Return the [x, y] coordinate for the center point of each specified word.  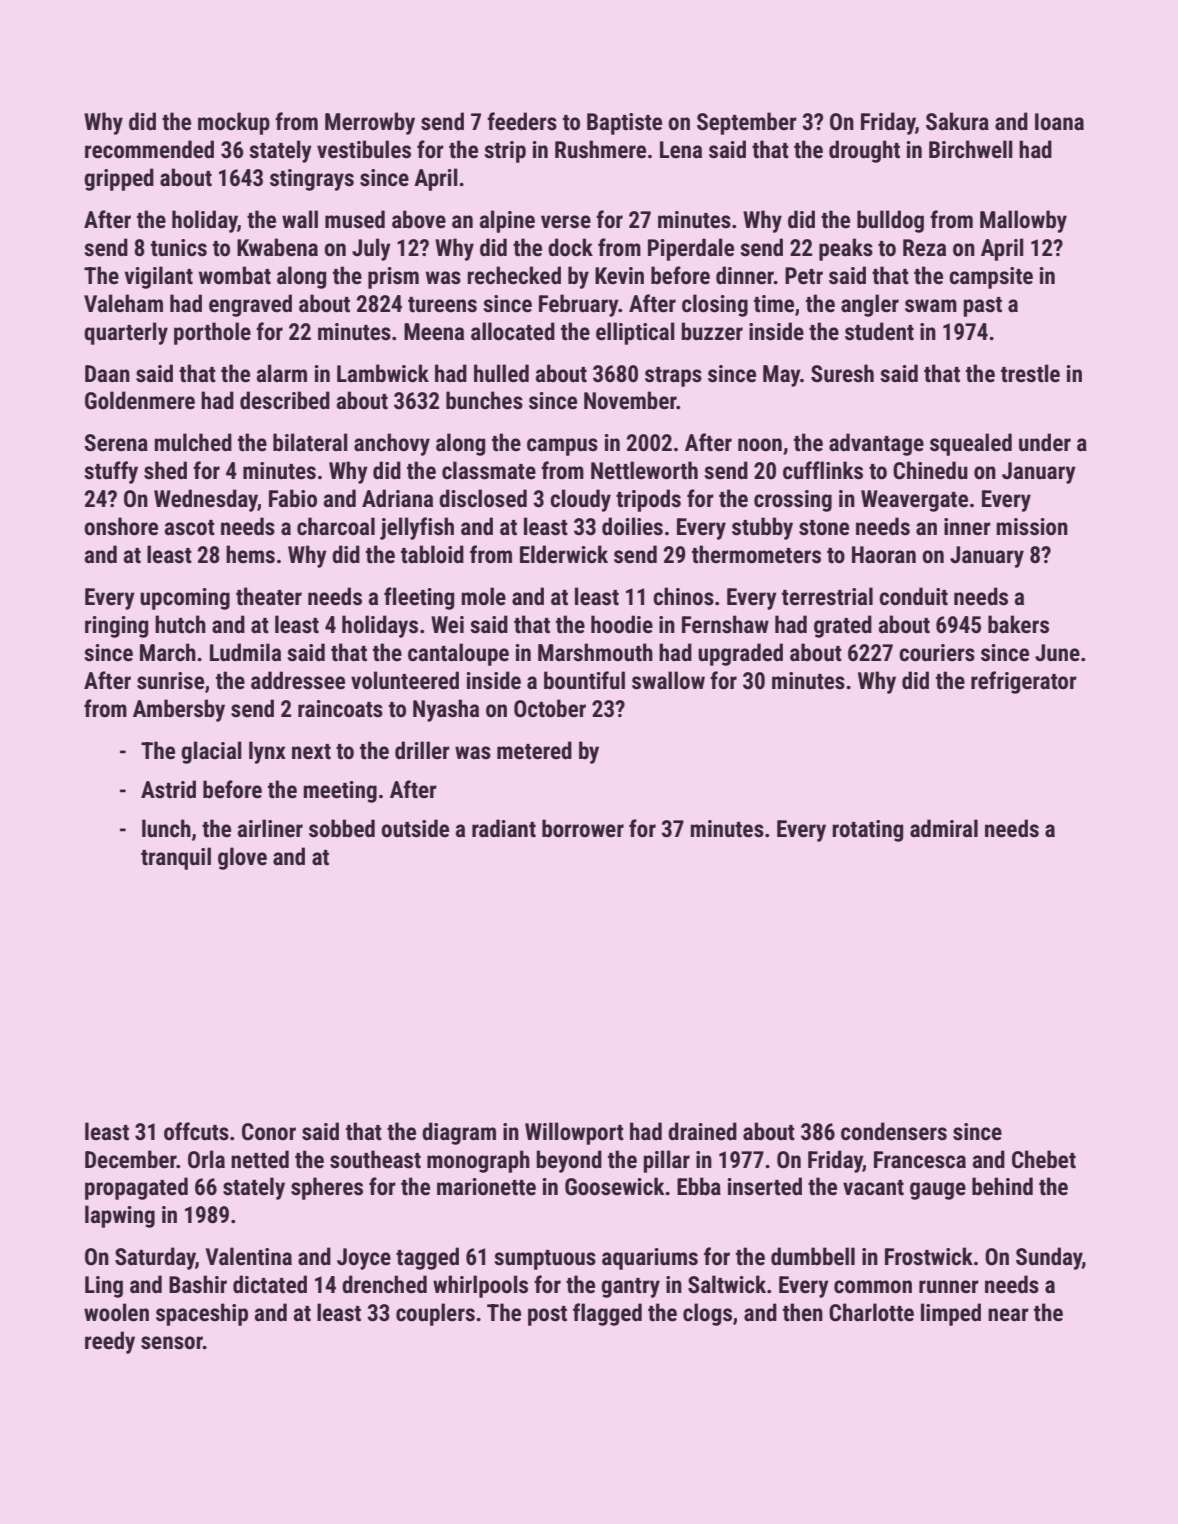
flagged [607, 1314]
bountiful [584, 680]
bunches [484, 400]
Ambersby [179, 710]
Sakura [957, 121]
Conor [269, 1132]
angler [870, 305]
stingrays [312, 180]
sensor [172, 1343]
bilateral [310, 442]
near [1008, 1315]
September [747, 123]
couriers [937, 653]
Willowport [574, 1133]
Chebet [1044, 1159]
